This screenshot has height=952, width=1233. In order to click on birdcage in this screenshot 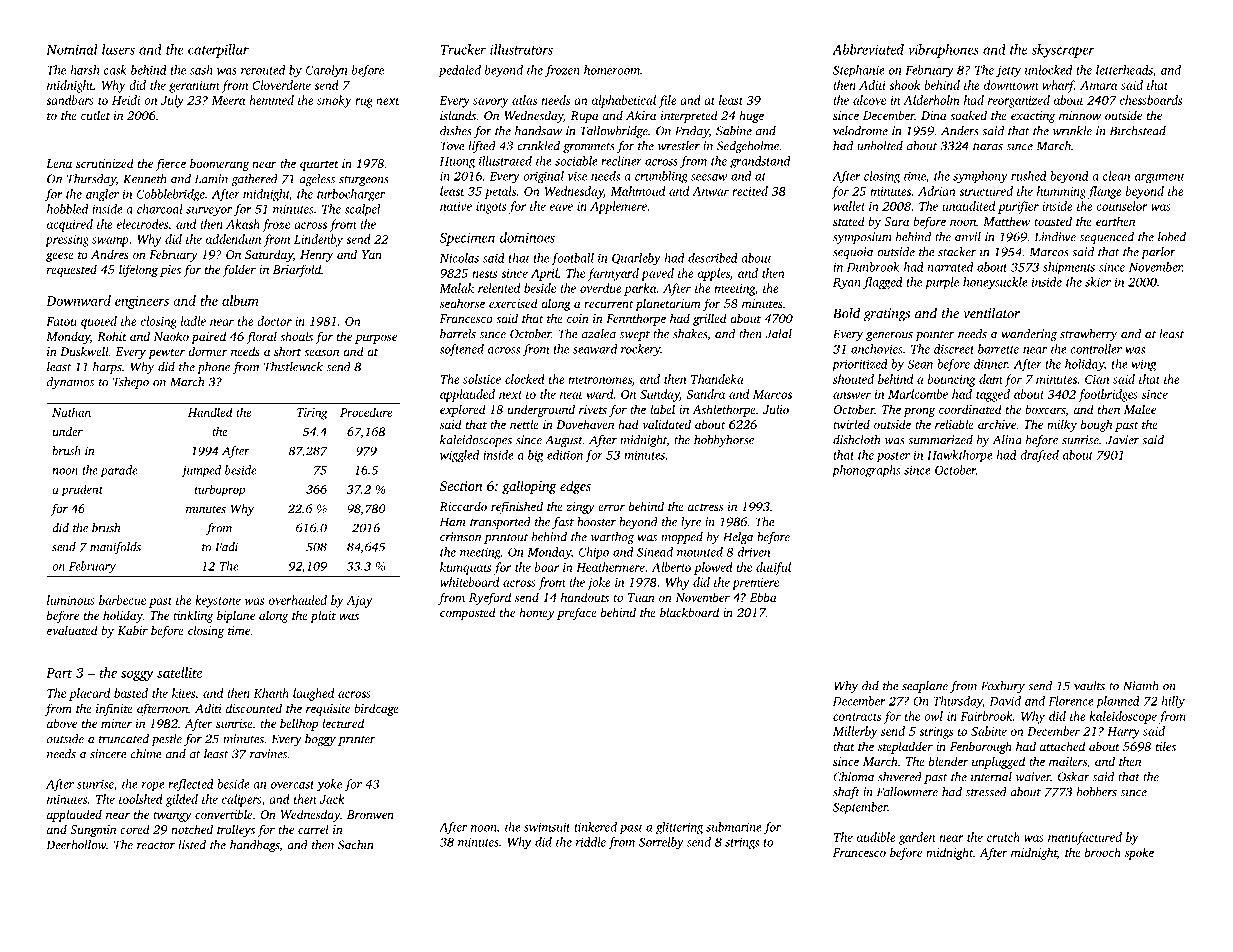, I will do `click(376, 709)`.
